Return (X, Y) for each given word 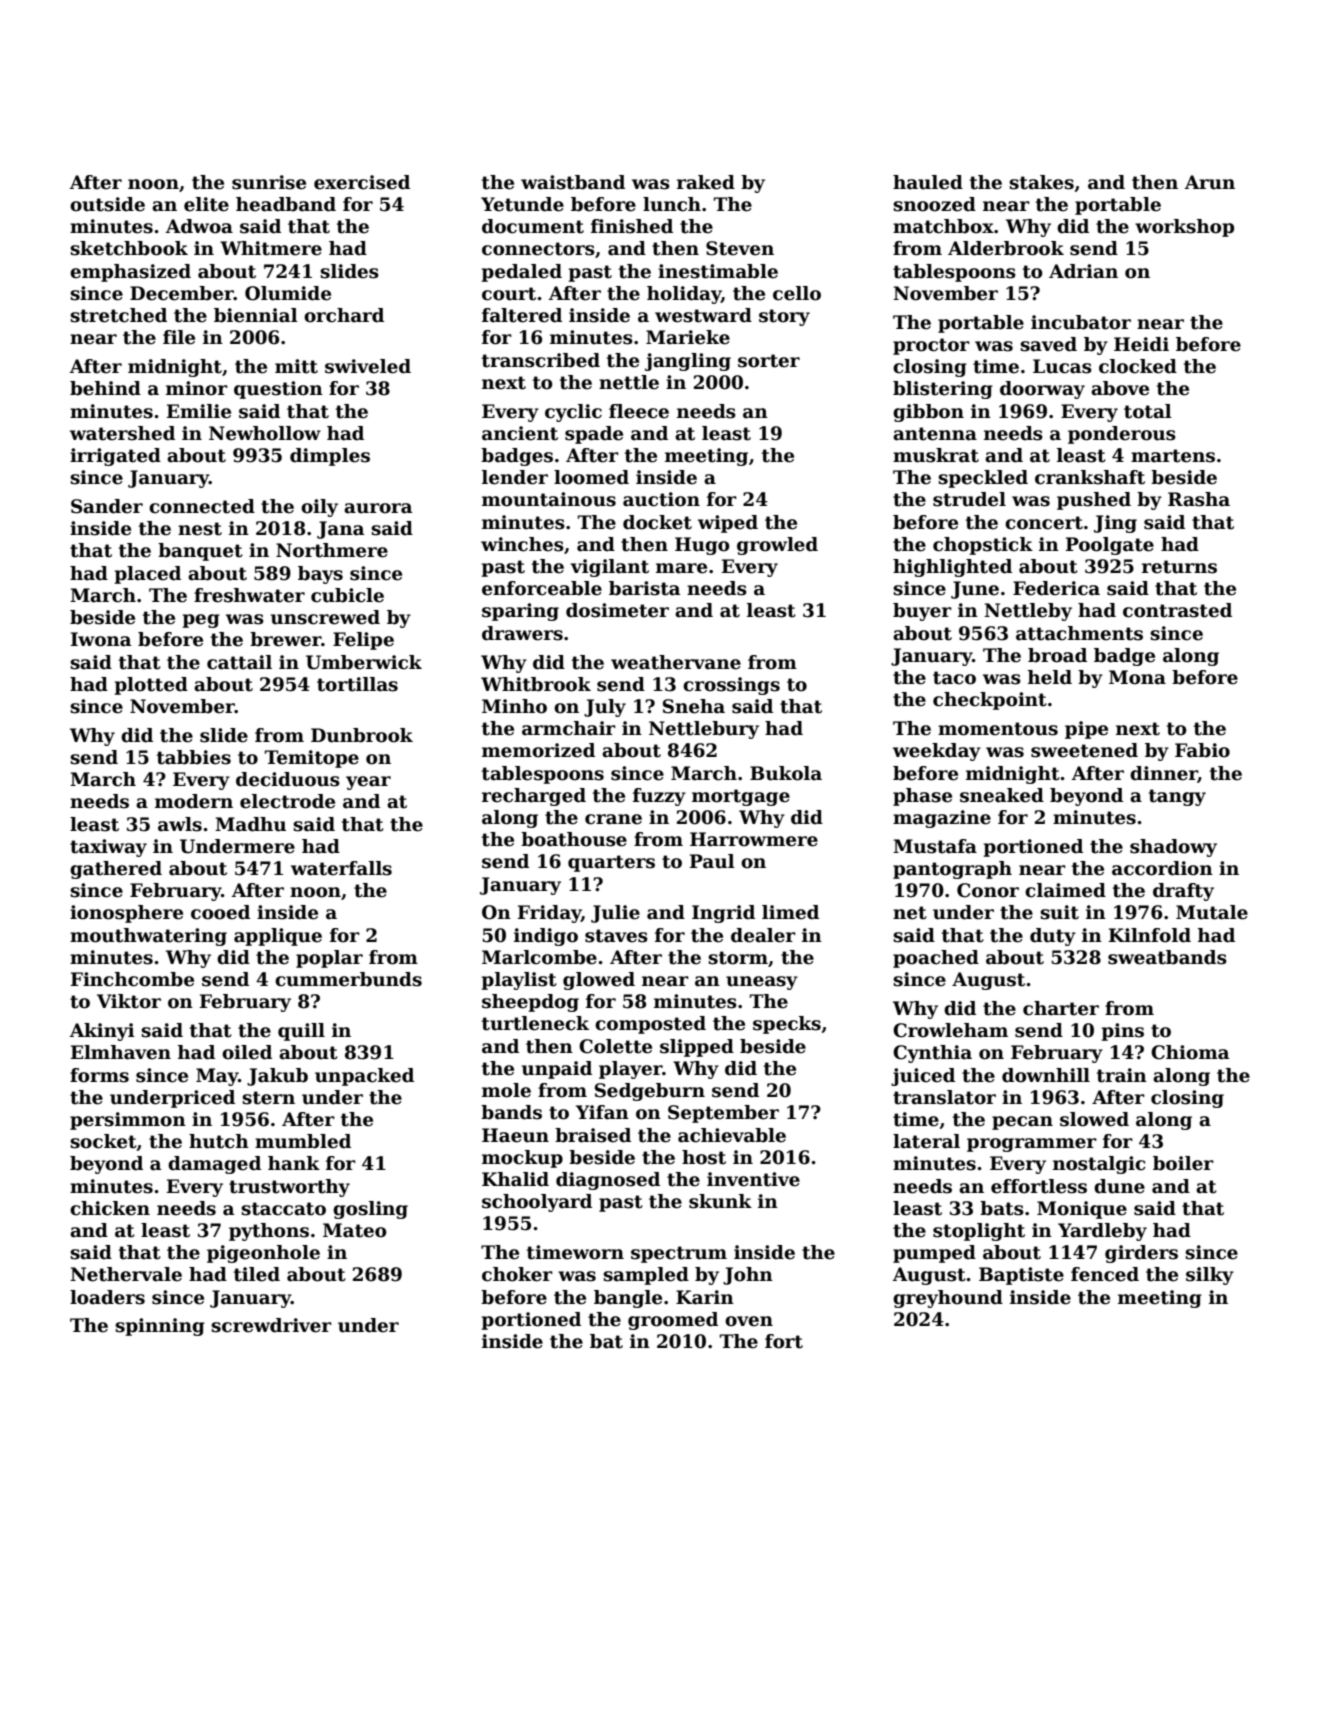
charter (1061, 1008)
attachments (1079, 633)
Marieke (688, 337)
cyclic (573, 413)
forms (99, 1075)
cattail (239, 662)
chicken (110, 1208)
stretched (118, 315)
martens (1173, 456)
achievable (732, 1135)
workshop (1184, 228)
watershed (122, 433)
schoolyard (537, 1203)
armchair (569, 728)
